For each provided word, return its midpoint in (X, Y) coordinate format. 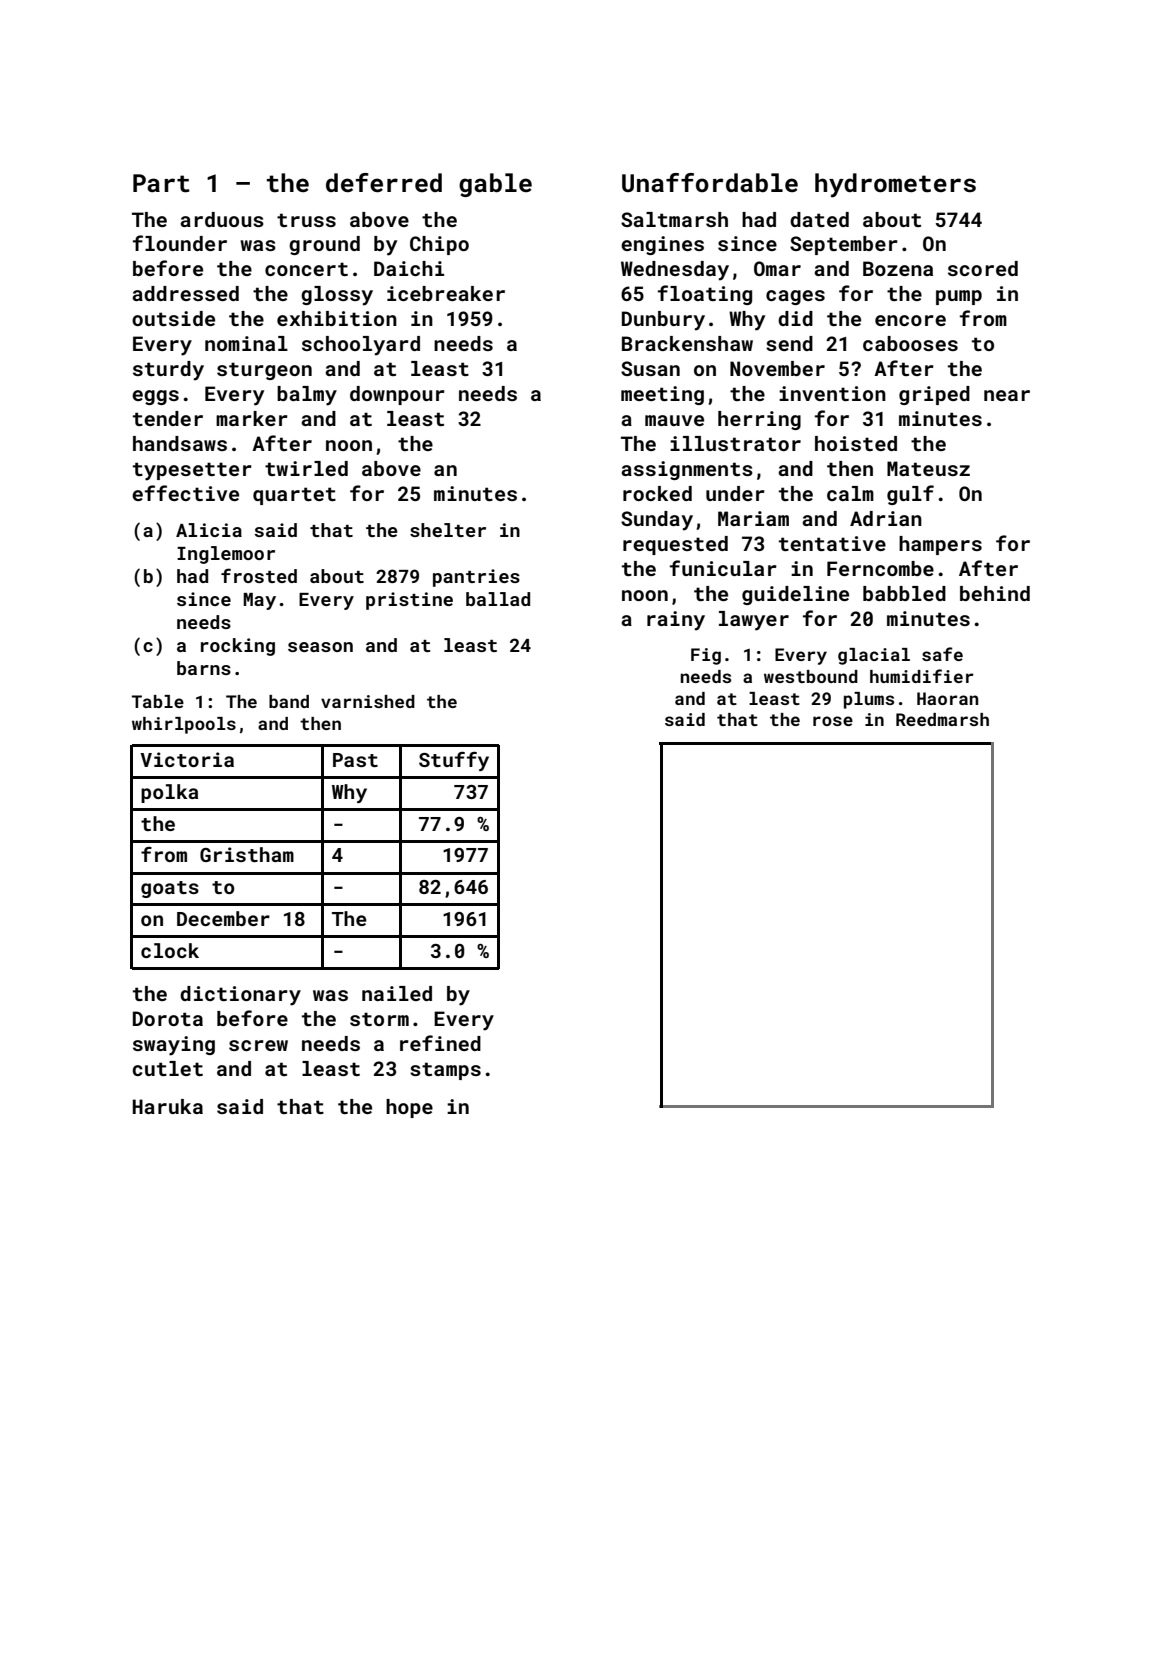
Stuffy (454, 761)
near (1007, 395)
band (289, 701)
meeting (662, 395)
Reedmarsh (942, 719)
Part (161, 183)
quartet (294, 496)
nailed (397, 993)
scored (983, 268)
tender (168, 418)
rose (833, 721)
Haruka (168, 1106)
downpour (397, 395)
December (223, 918)
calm (850, 493)
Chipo (439, 245)
